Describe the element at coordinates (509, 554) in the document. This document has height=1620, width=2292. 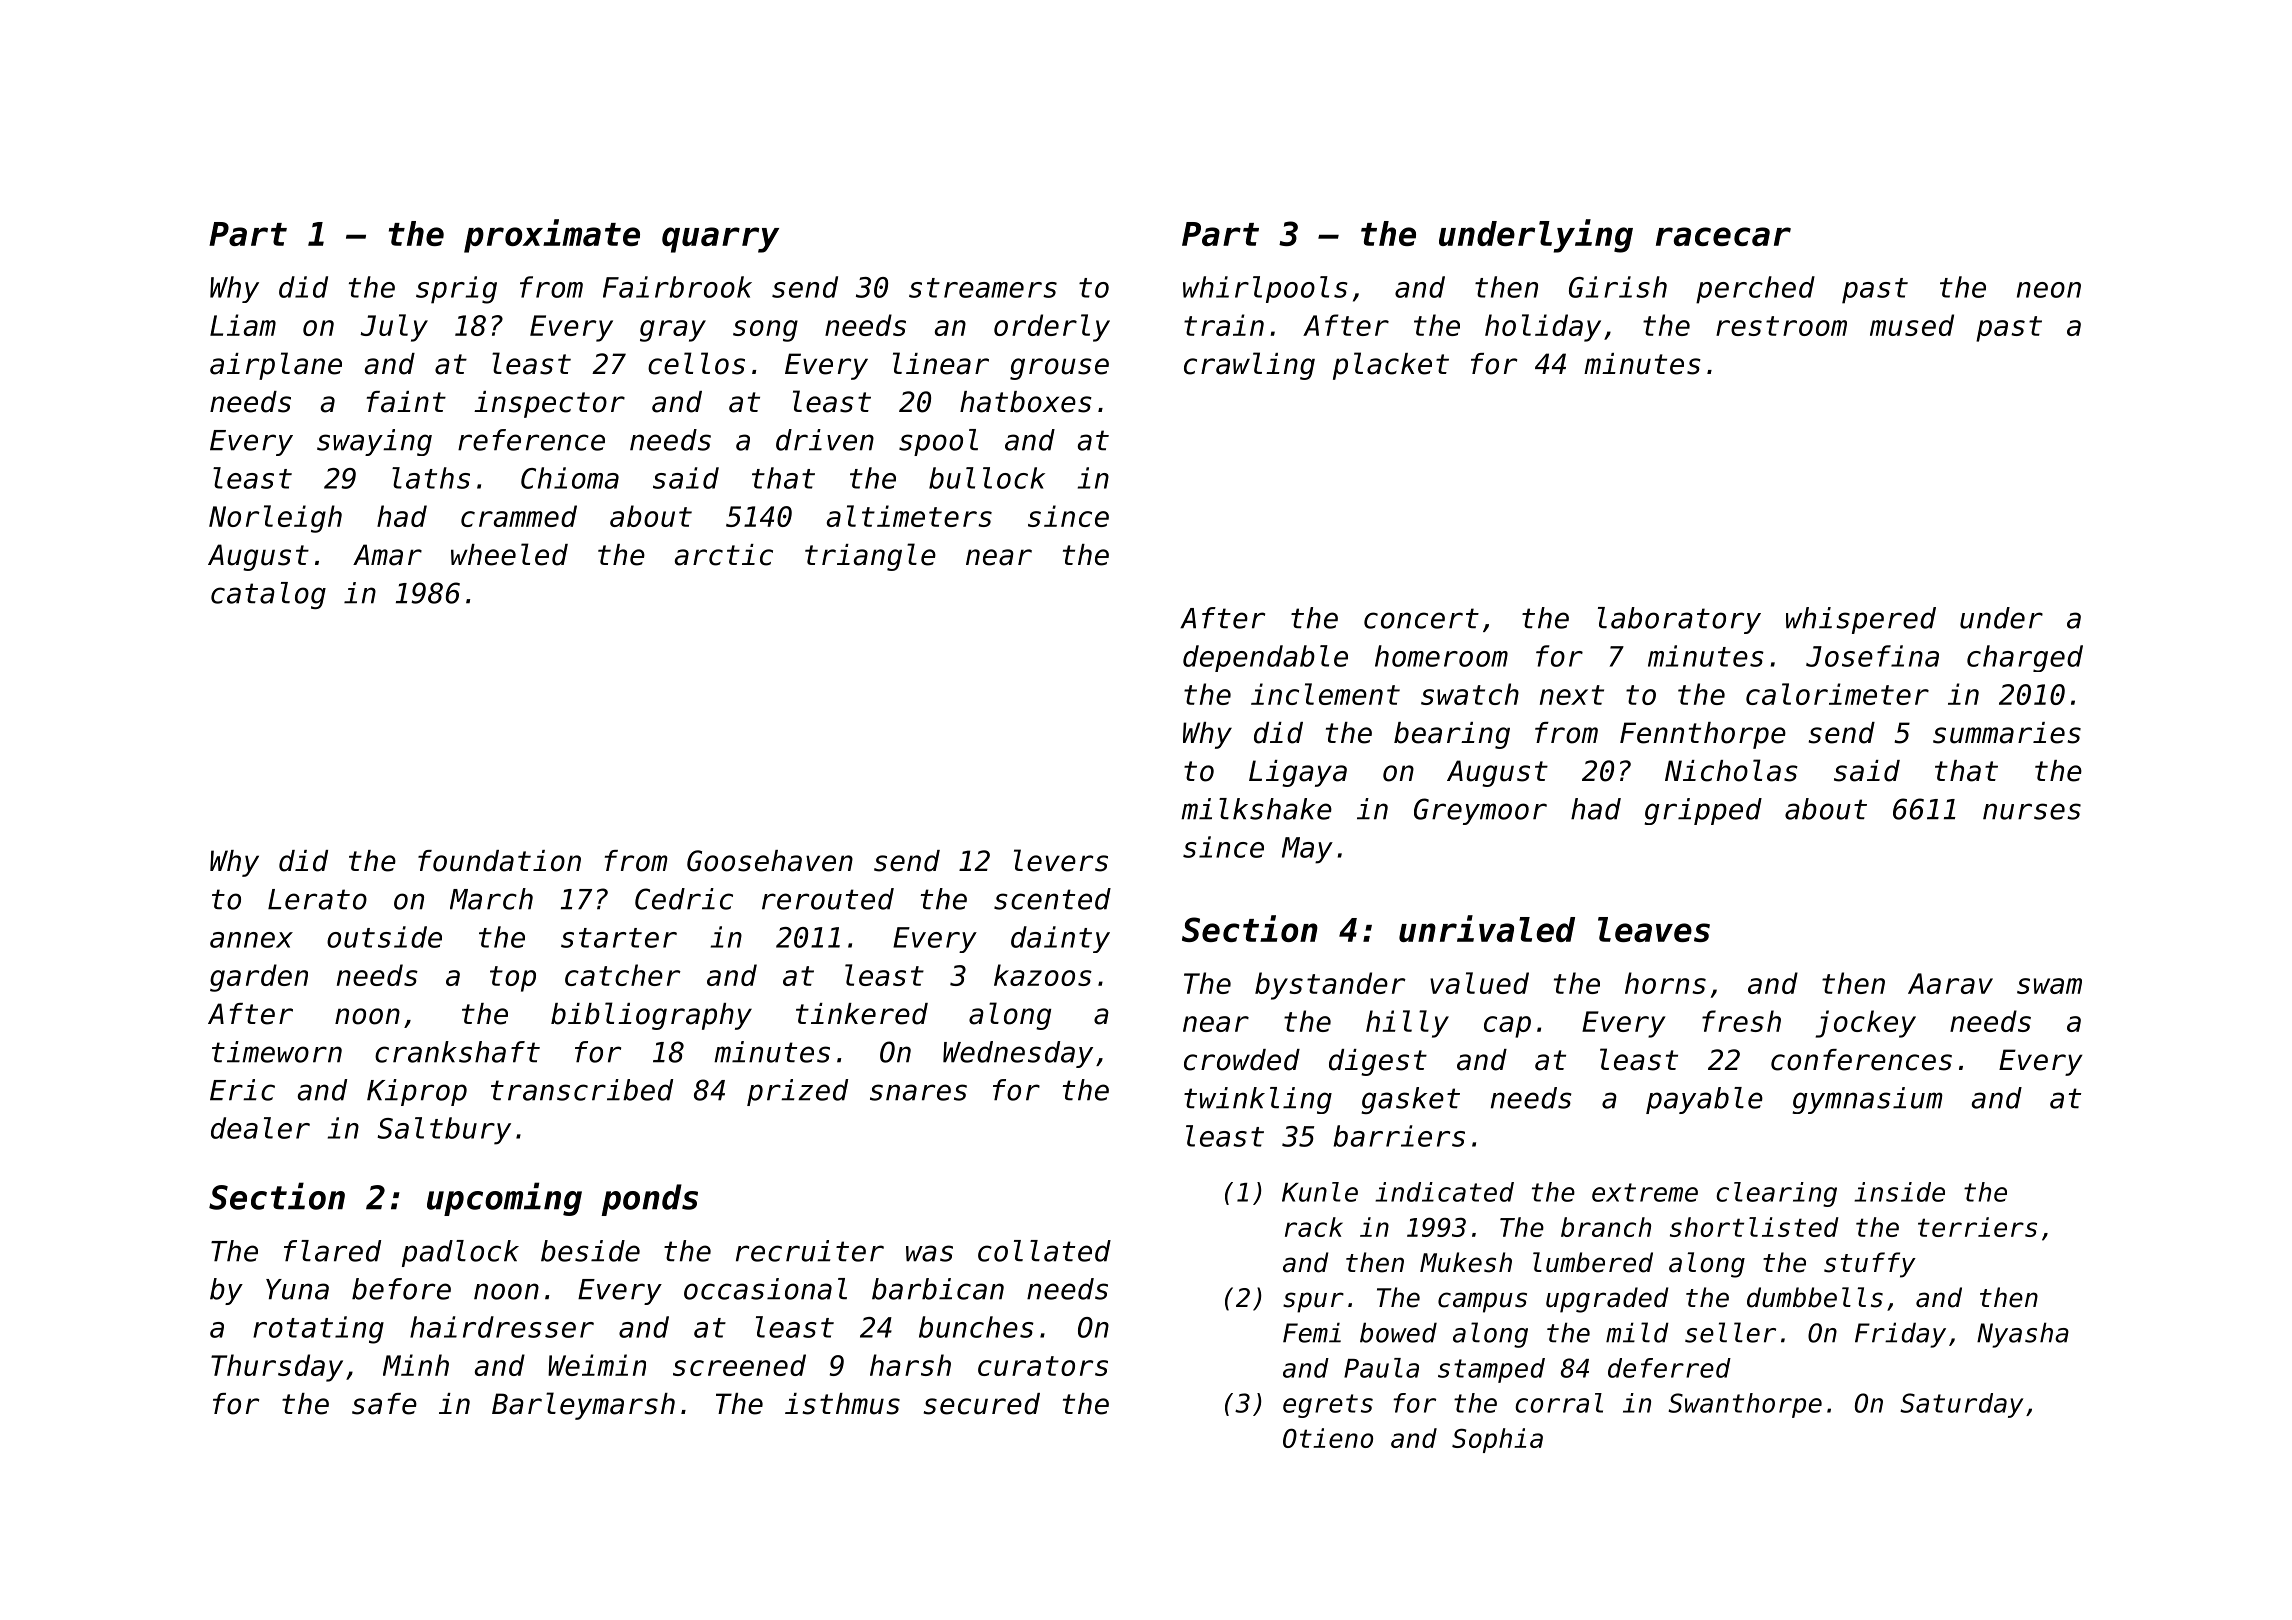
I see `wheeled` at that location.
